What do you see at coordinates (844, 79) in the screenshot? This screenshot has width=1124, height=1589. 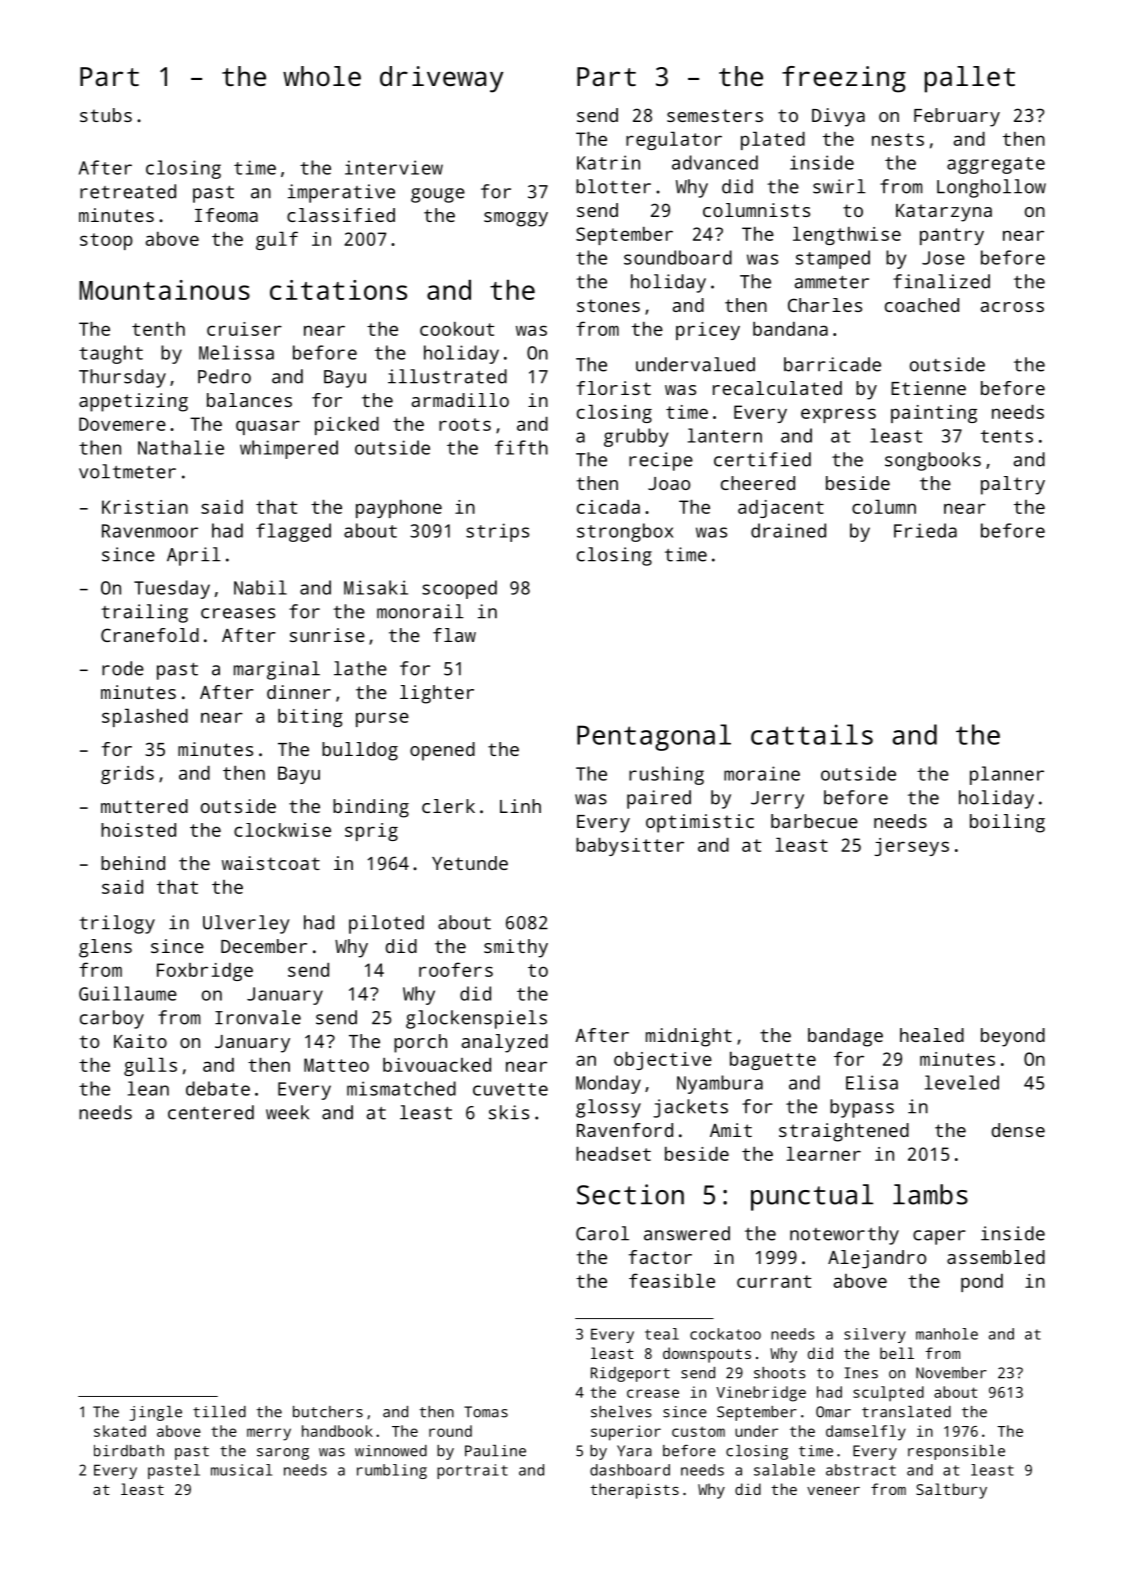 I see `freezing` at bounding box center [844, 79].
